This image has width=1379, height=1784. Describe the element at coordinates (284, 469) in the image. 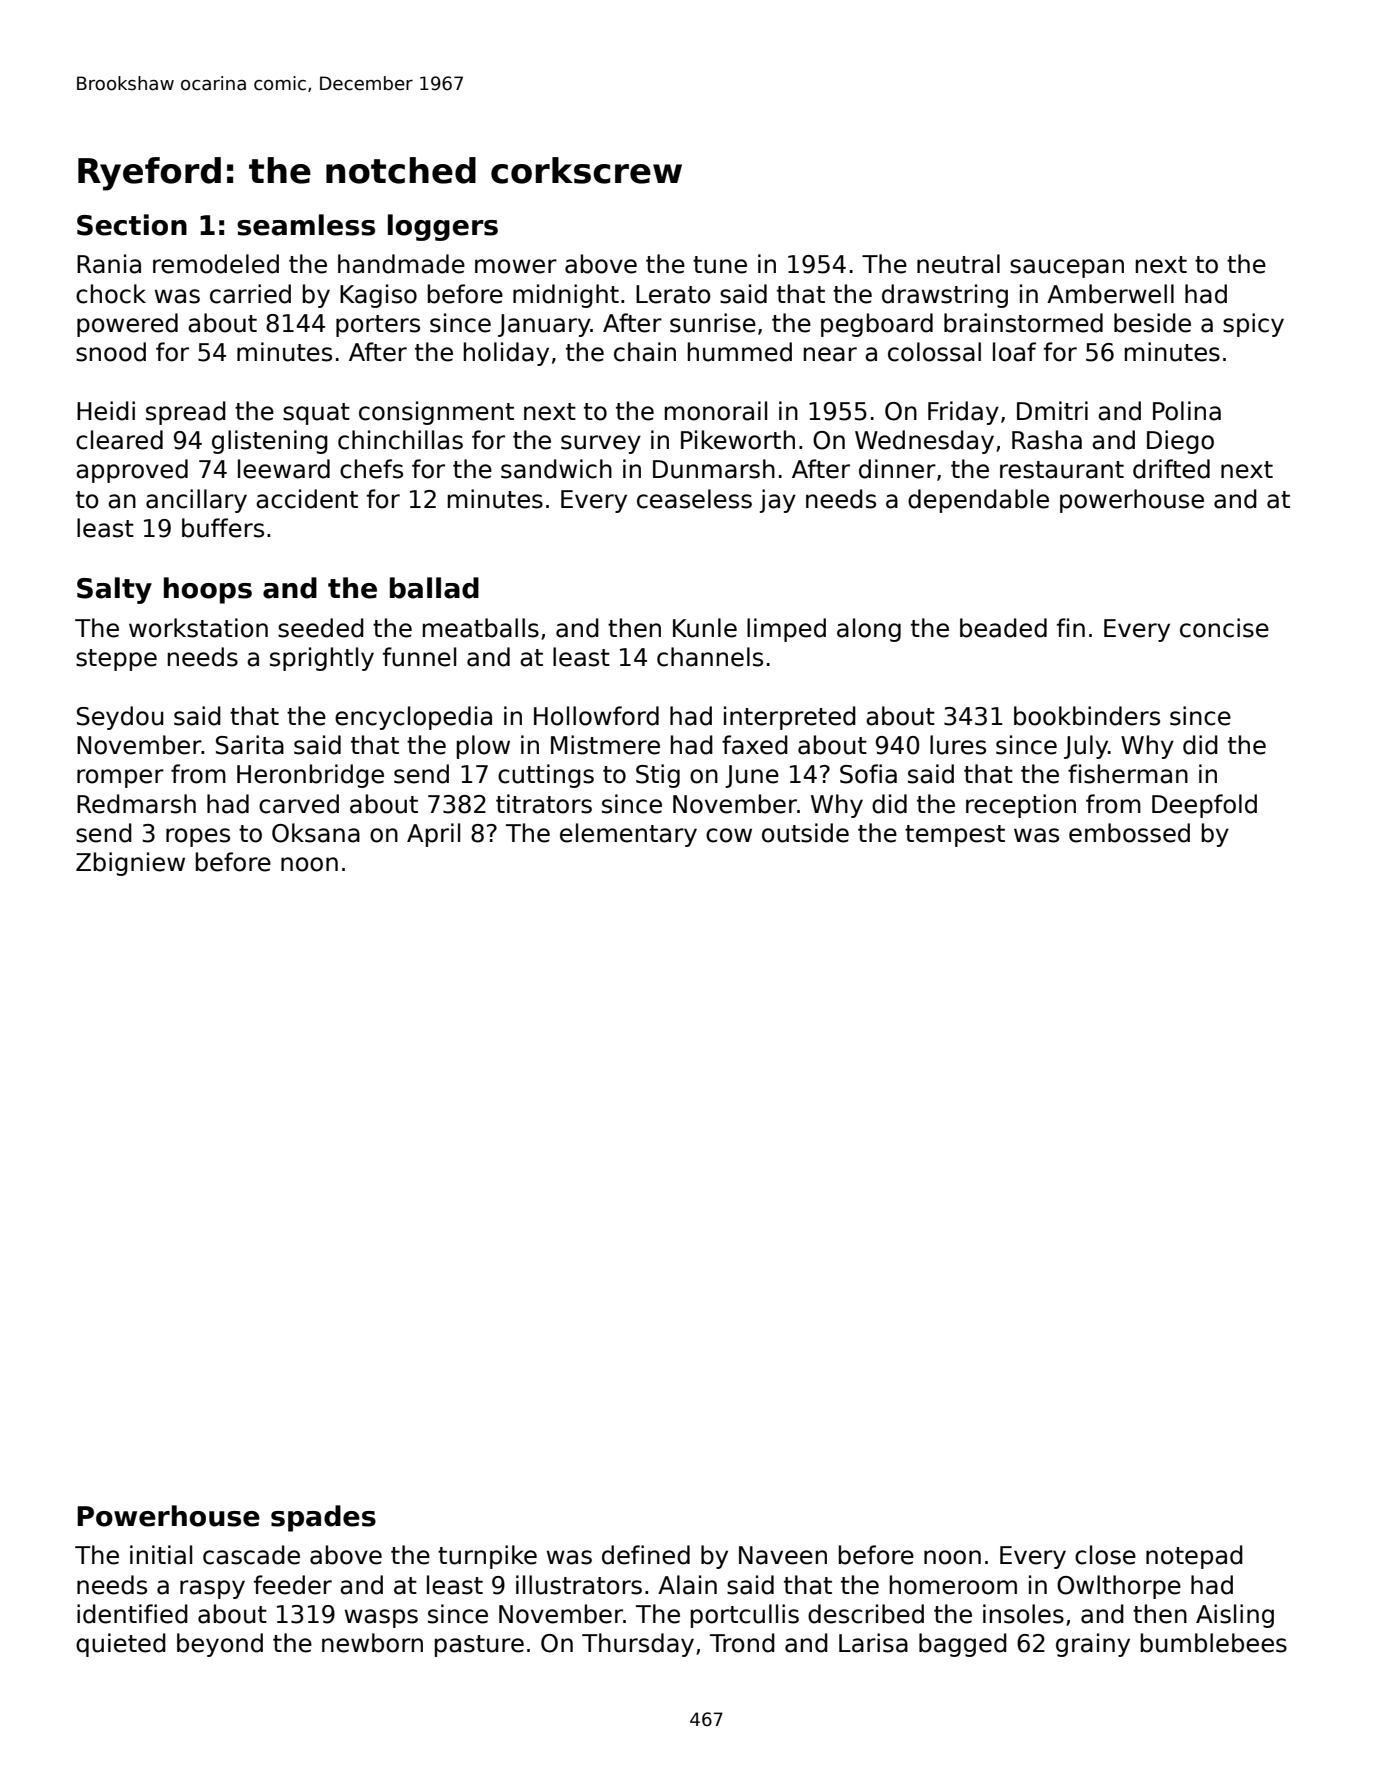

I see `leeward` at that location.
